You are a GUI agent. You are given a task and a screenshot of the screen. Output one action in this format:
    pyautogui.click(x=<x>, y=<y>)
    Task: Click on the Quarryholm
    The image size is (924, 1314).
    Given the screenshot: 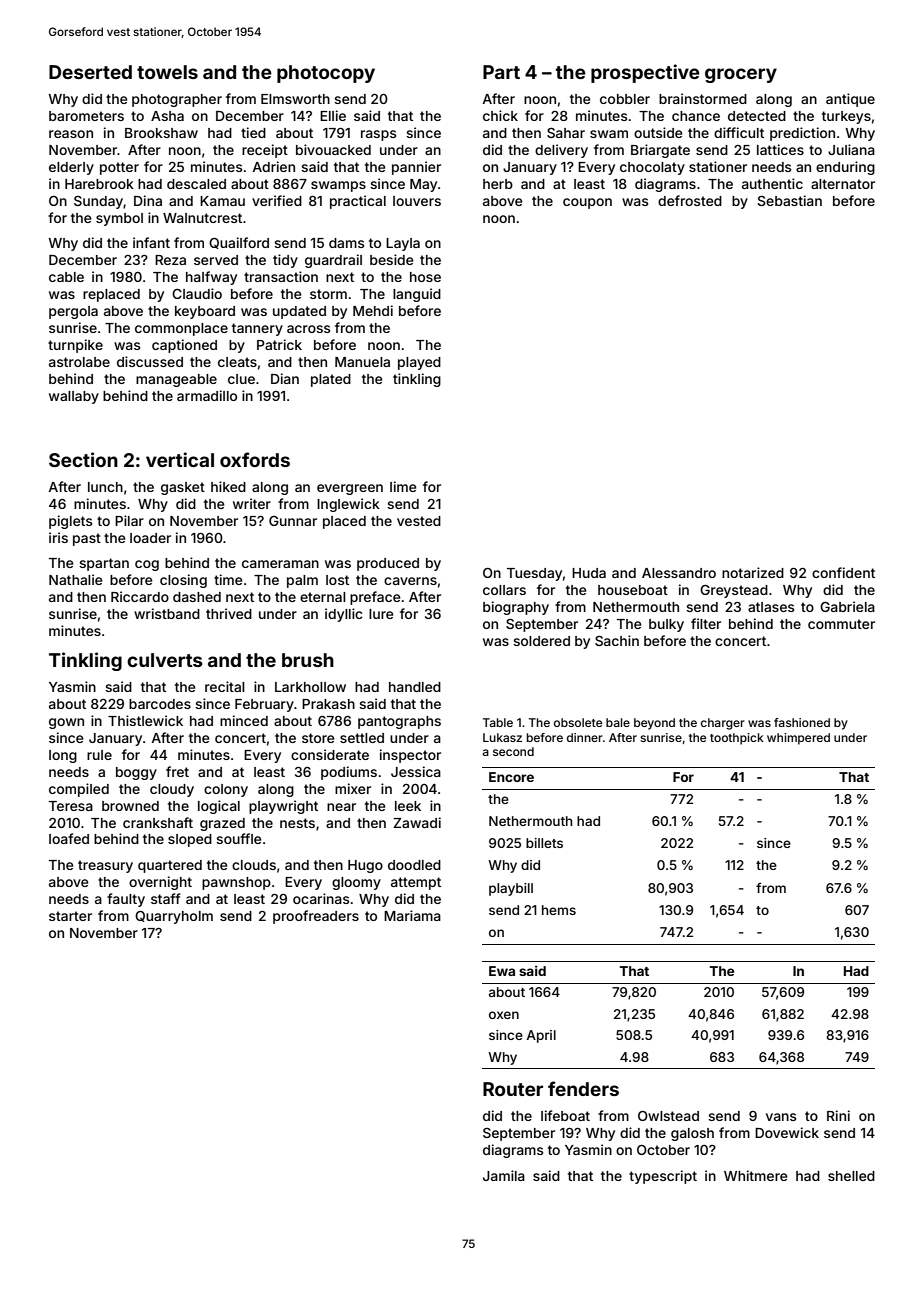 What is the action you would take?
    pyautogui.click(x=174, y=917)
